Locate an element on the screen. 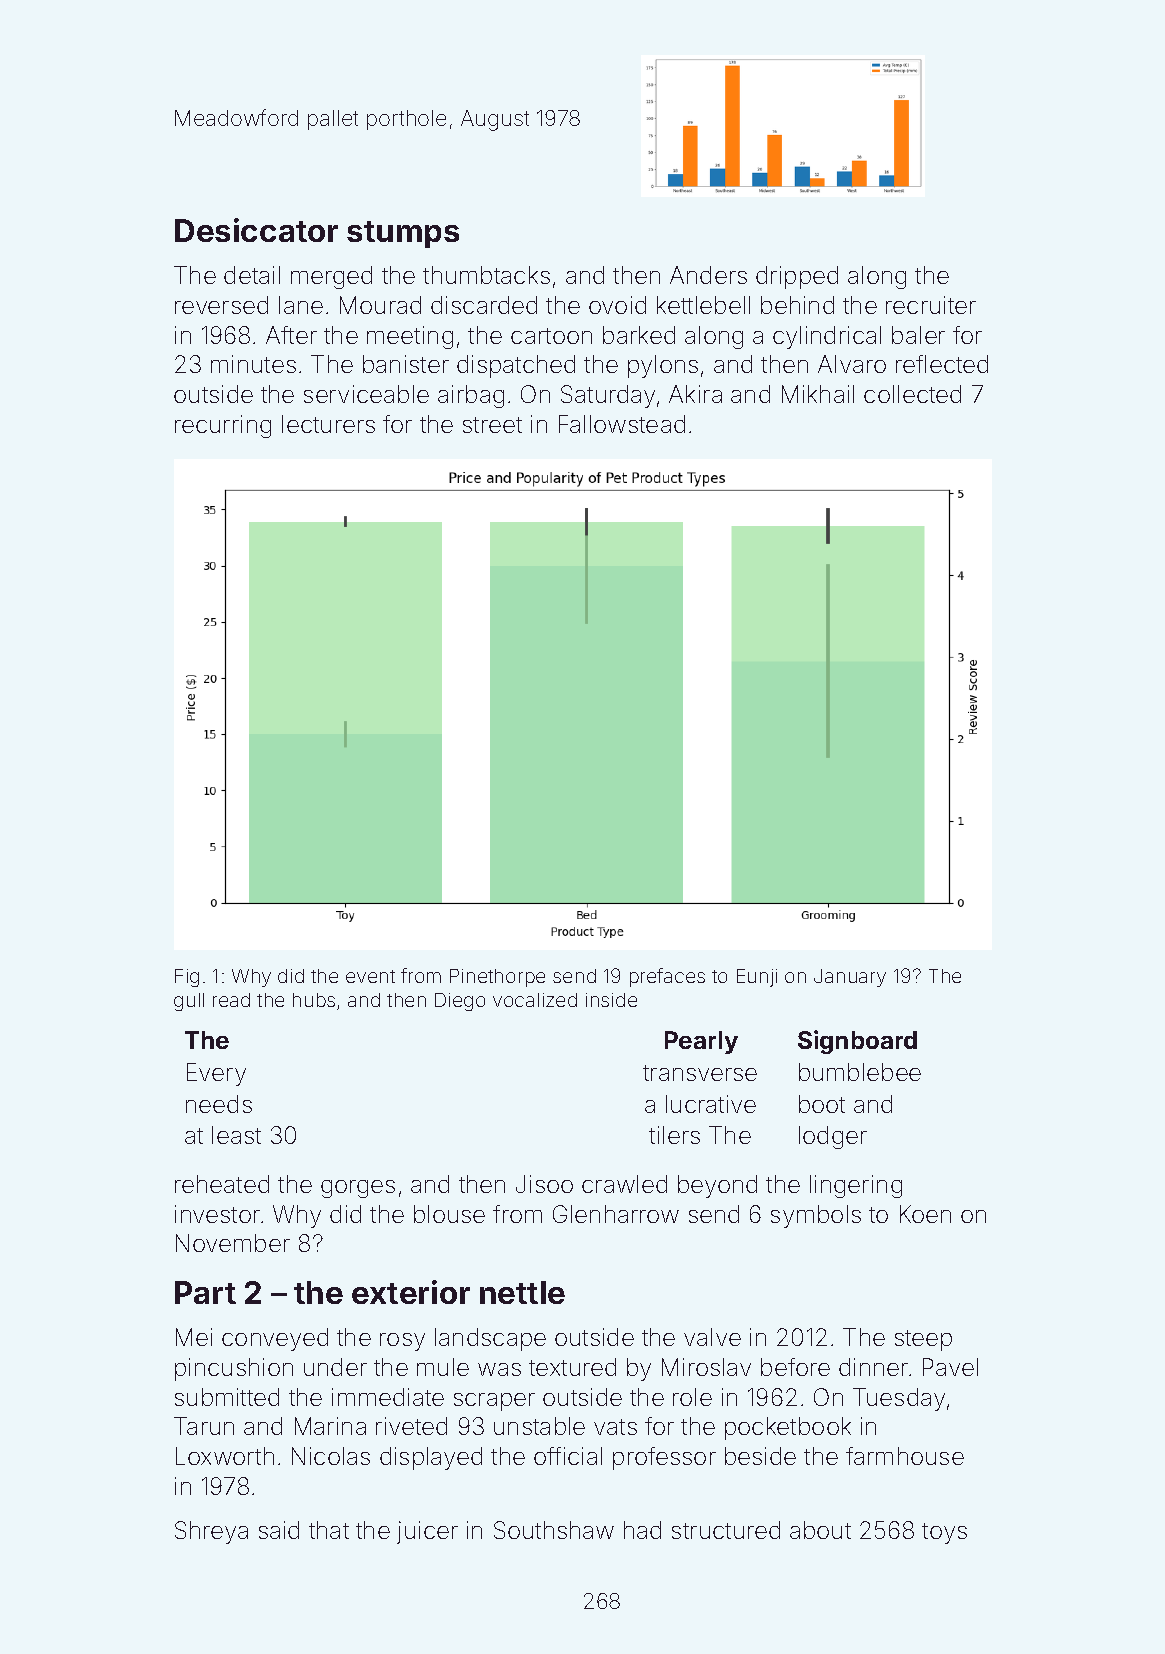 The image size is (1165, 1654). investor is located at coordinates (217, 1214).
